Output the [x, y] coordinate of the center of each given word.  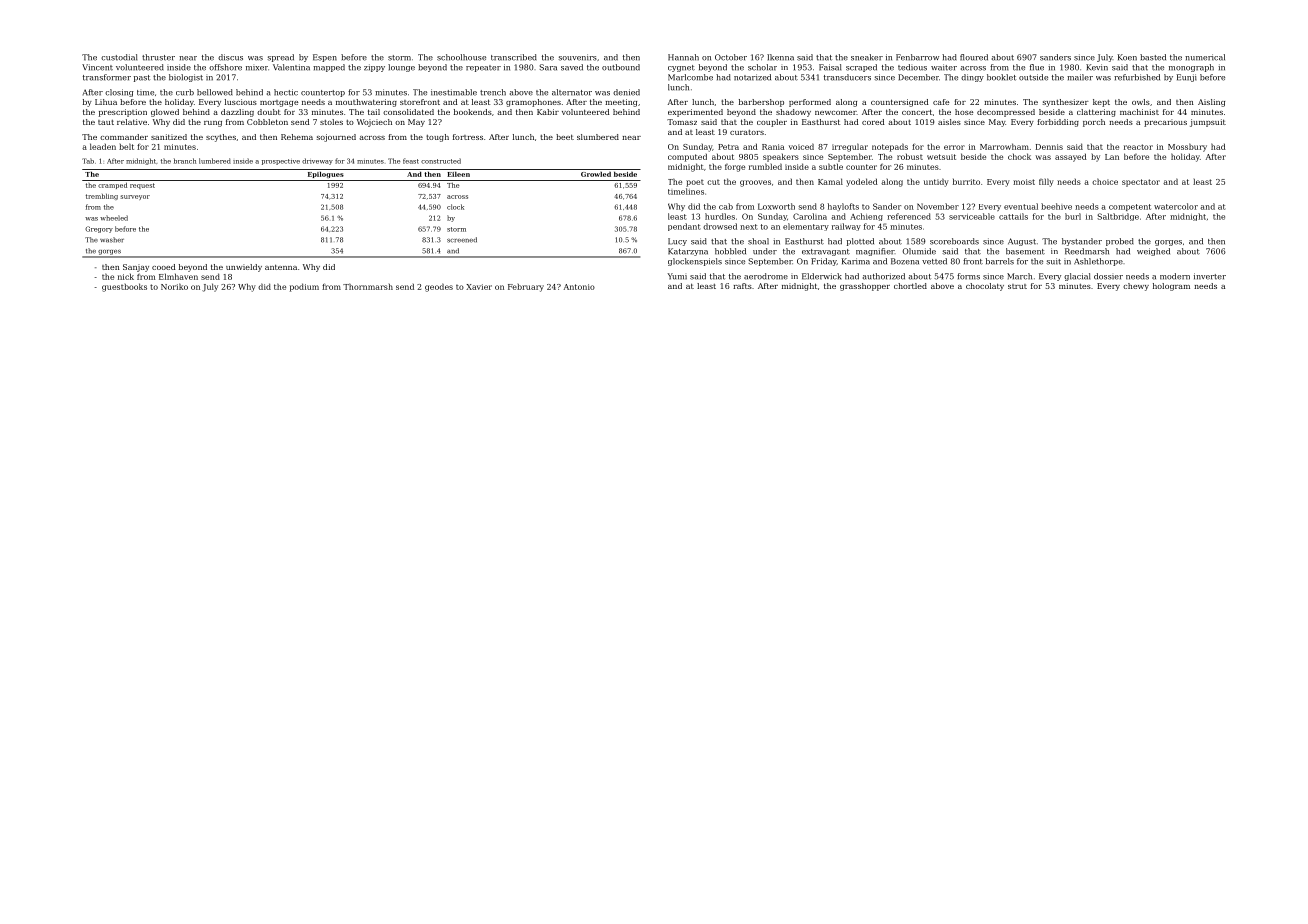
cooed [164, 267]
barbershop [761, 103]
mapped [329, 68]
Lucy [677, 242]
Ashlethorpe [1098, 262]
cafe [941, 102]
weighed [1153, 252]
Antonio [579, 287]
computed [687, 158]
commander [124, 137]
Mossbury [1187, 147]
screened [462, 240]
